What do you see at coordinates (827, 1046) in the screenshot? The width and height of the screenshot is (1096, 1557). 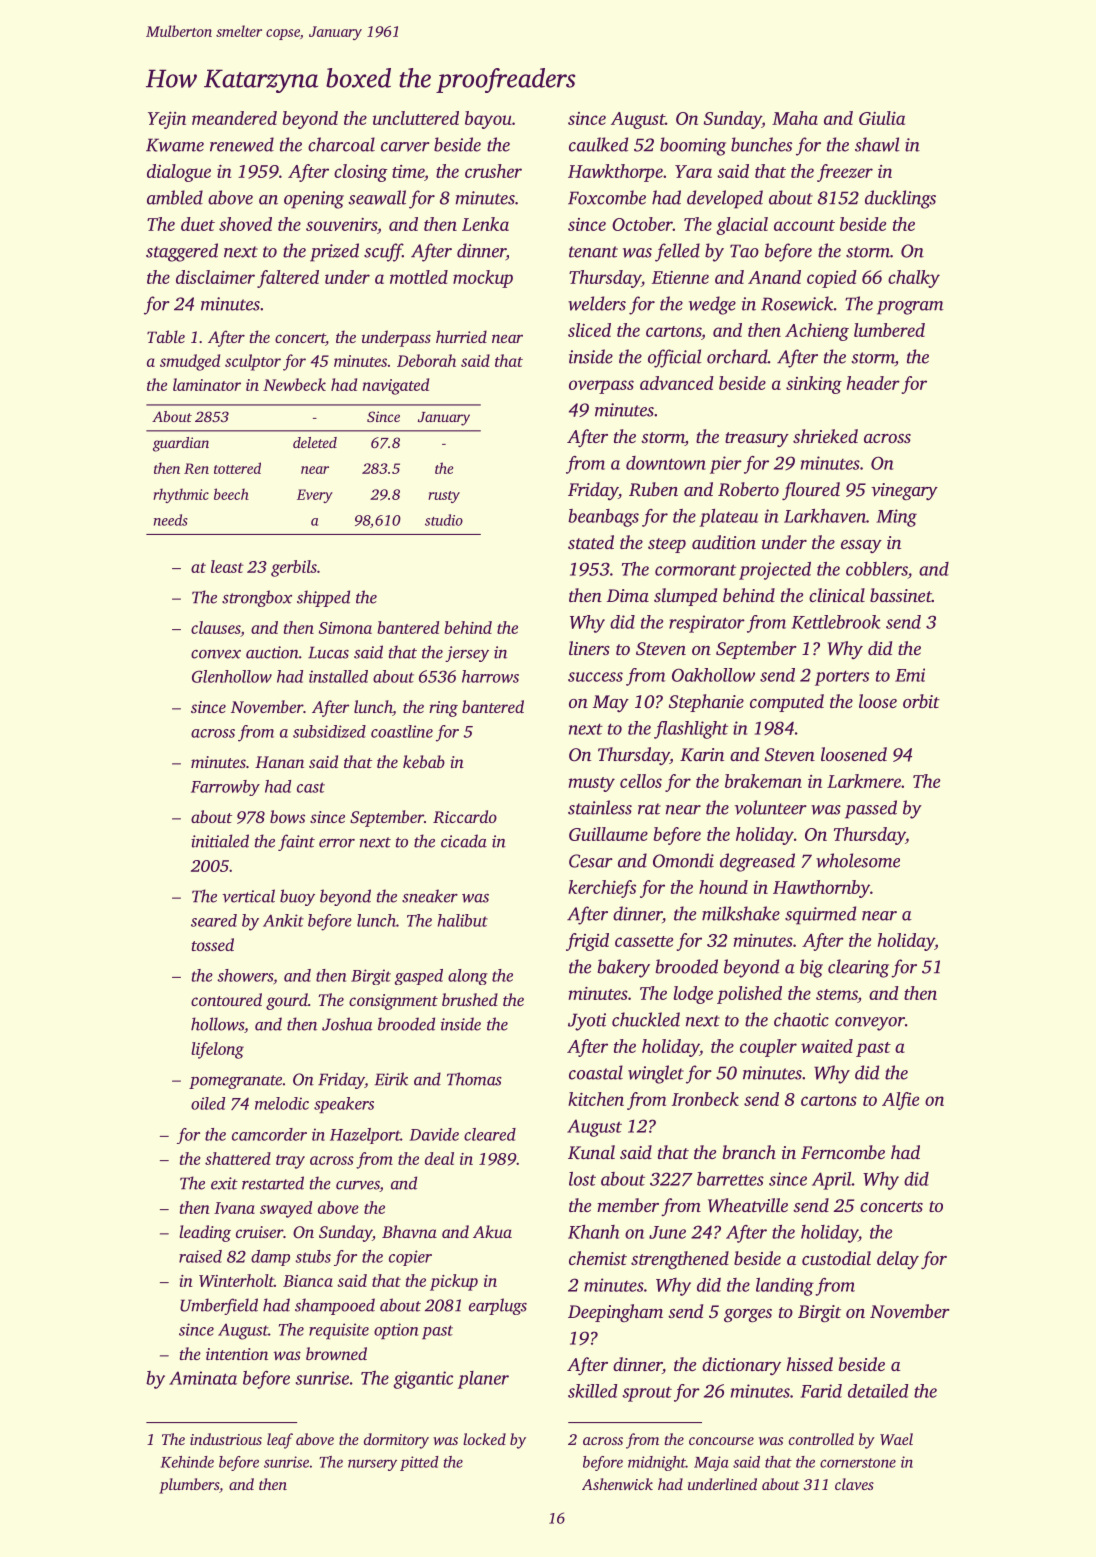 I see `waited` at bounding box center [827, 1046].
